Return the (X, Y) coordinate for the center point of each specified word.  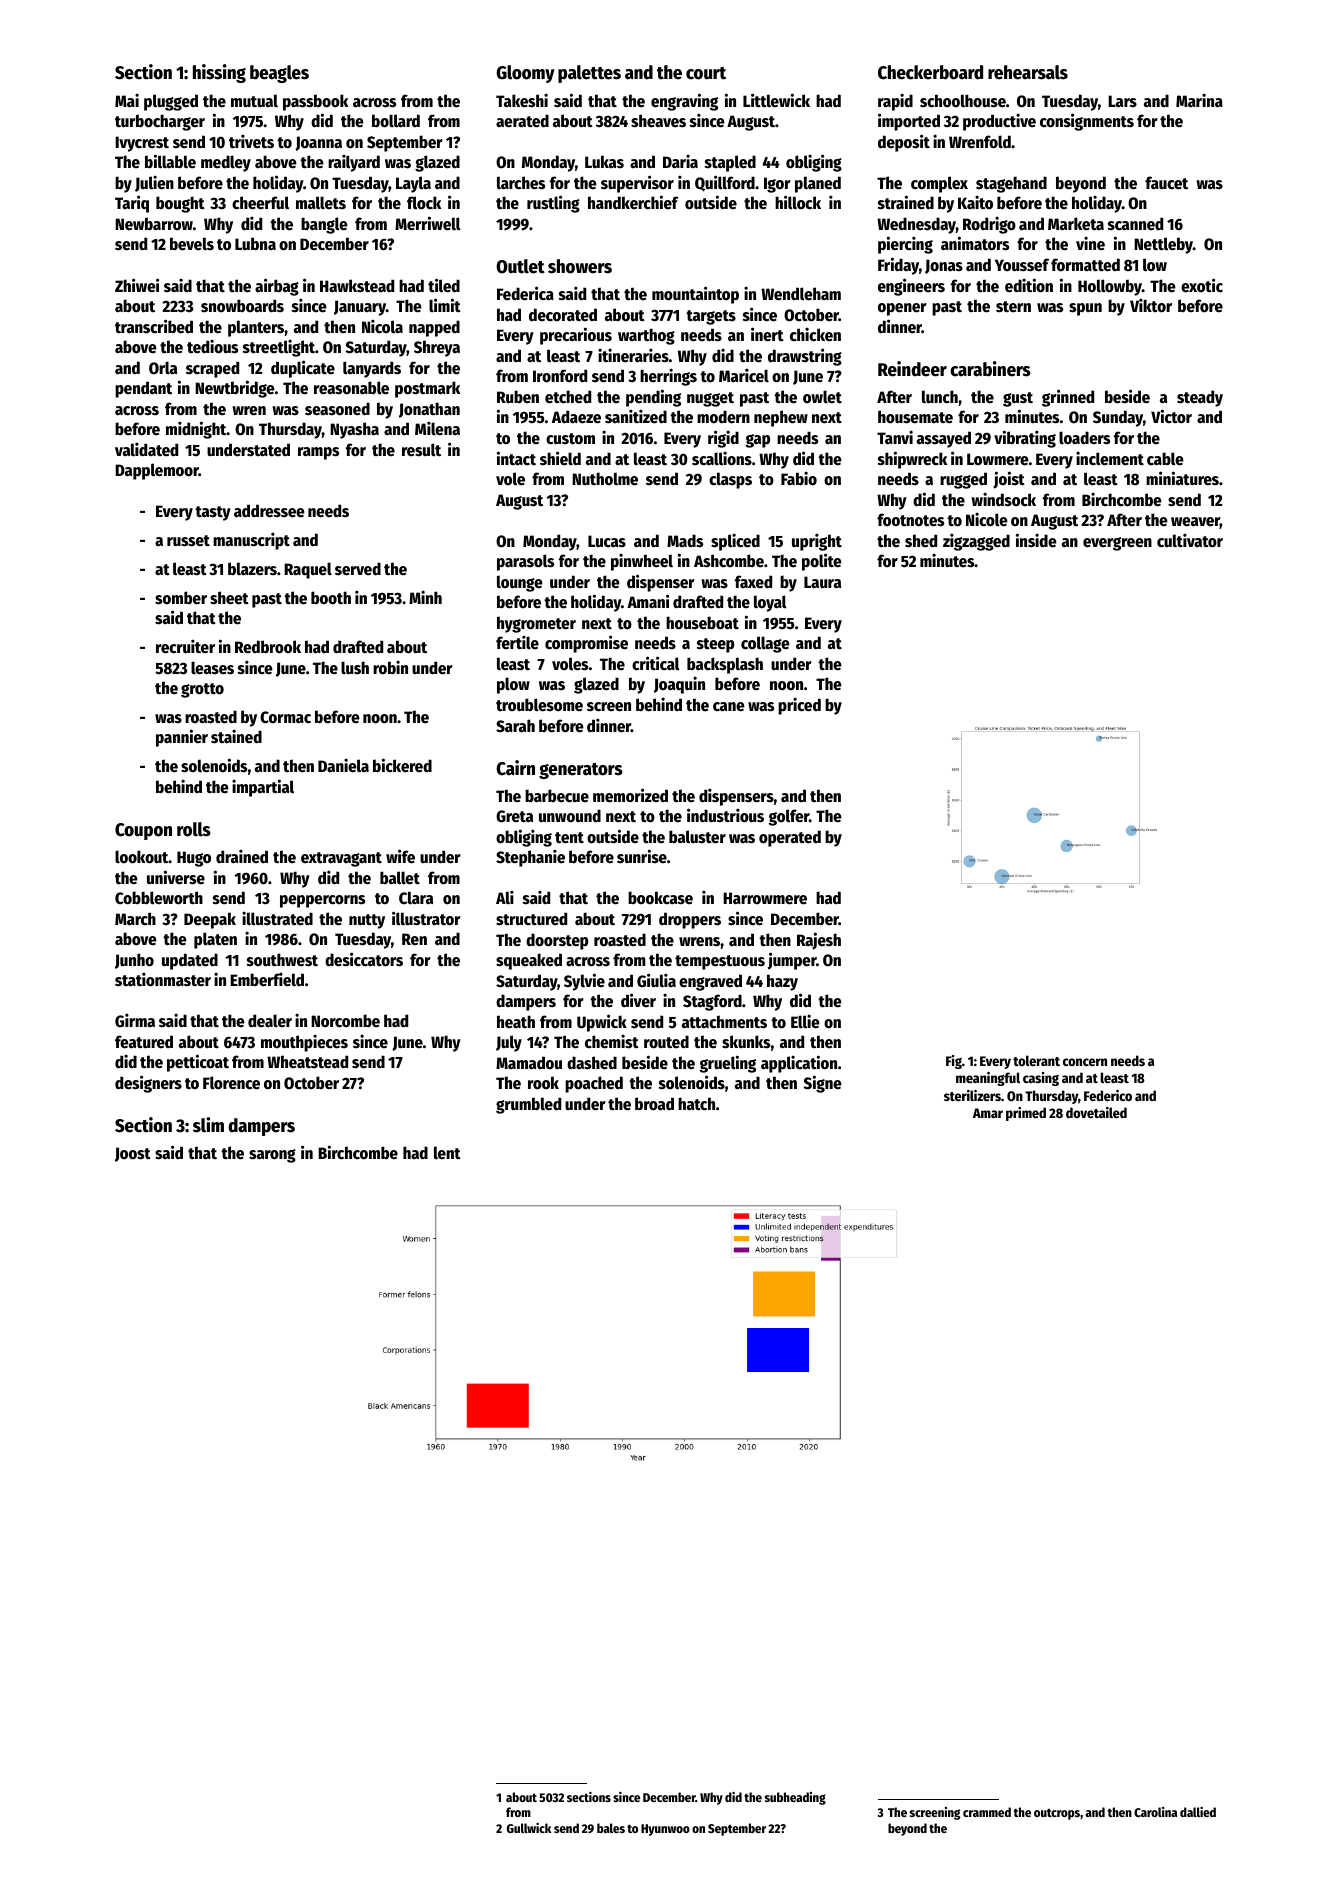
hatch (696, 1104)
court (706, 73)
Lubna (255, 243)
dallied (1198, 1812)
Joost (133, 1154)
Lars (1122, 101)
